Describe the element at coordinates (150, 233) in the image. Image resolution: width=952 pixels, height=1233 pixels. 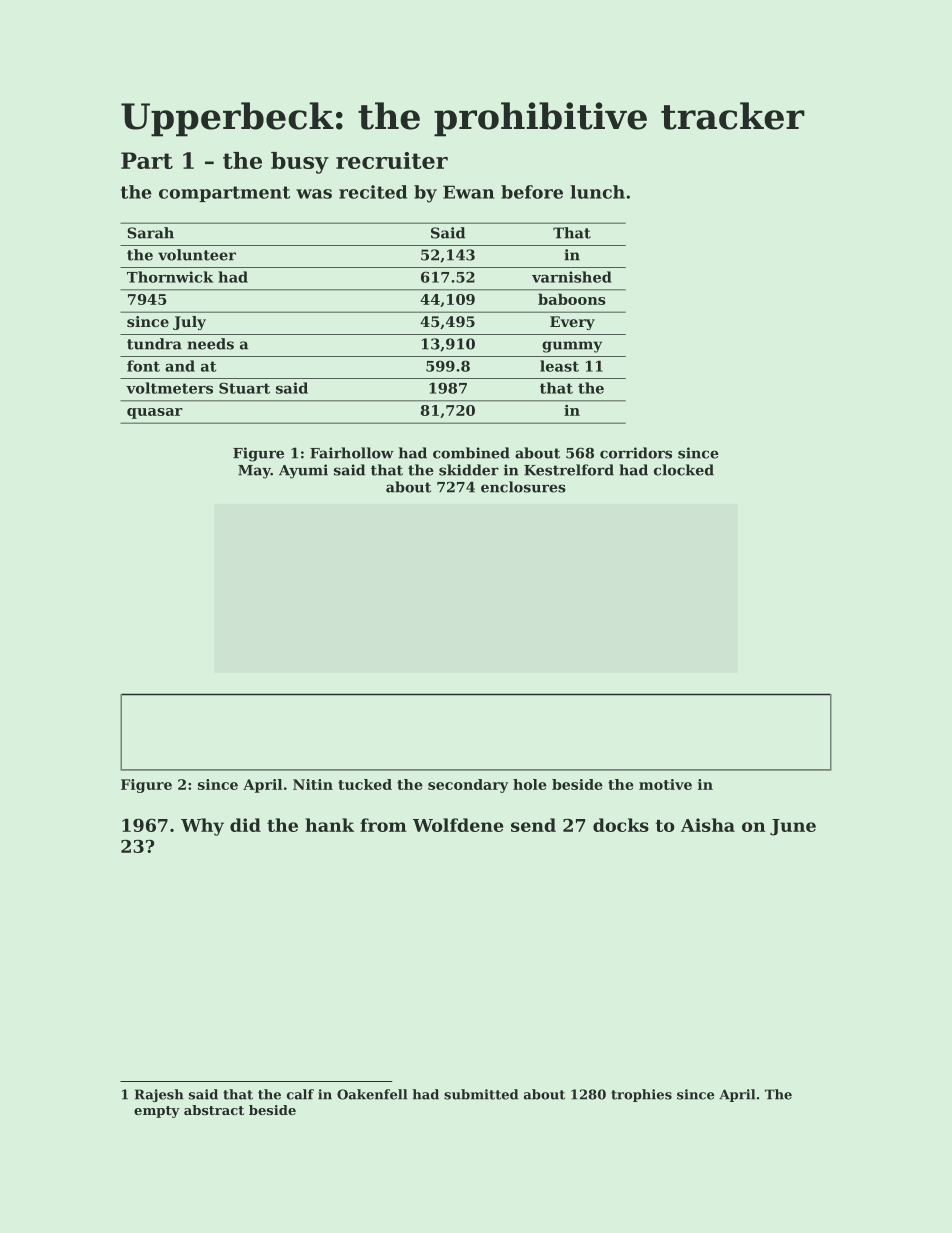
I see `Sarah` at that location.
